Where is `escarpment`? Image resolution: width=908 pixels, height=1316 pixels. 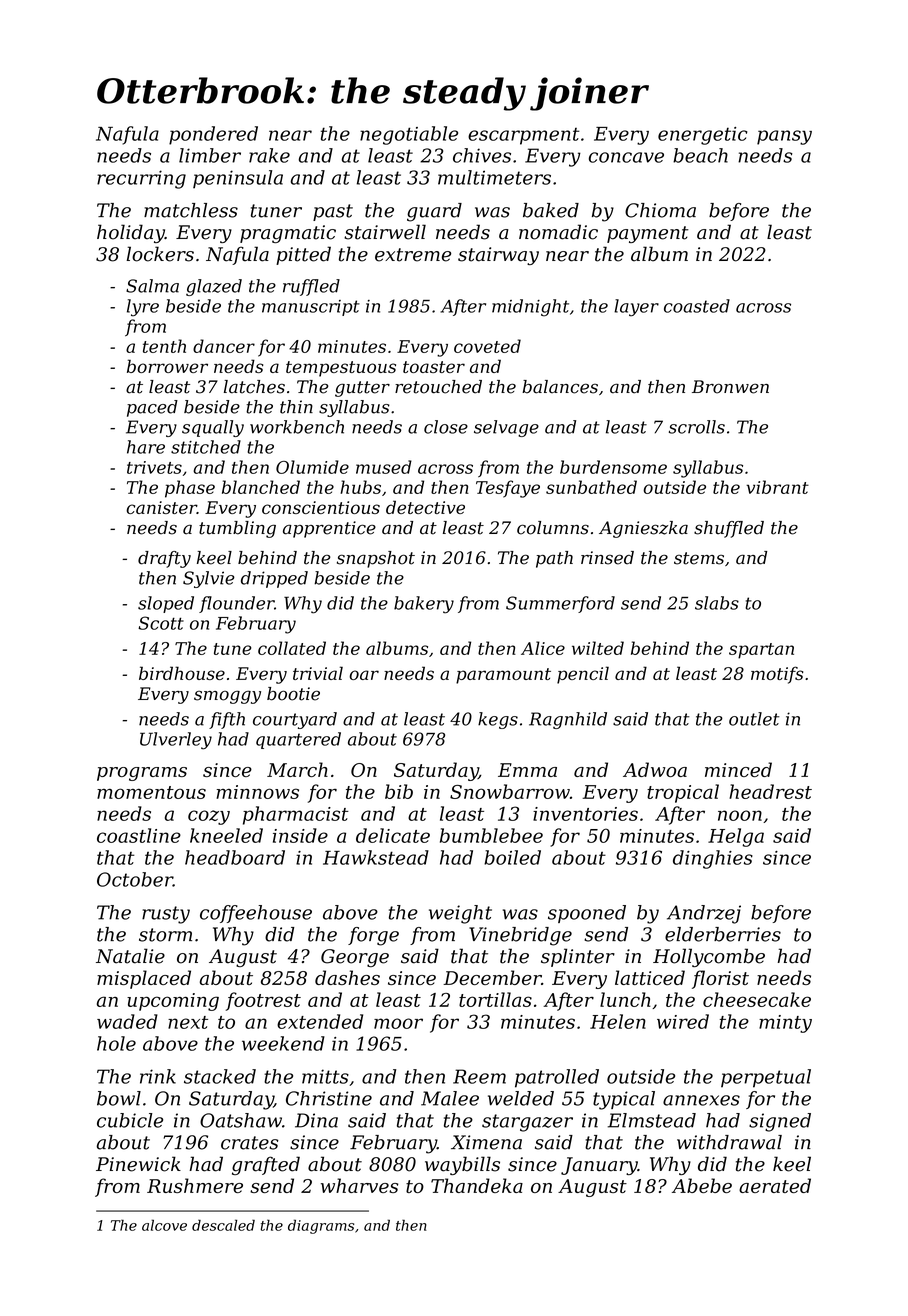
escarpment is located at coordinates (523, 136).
